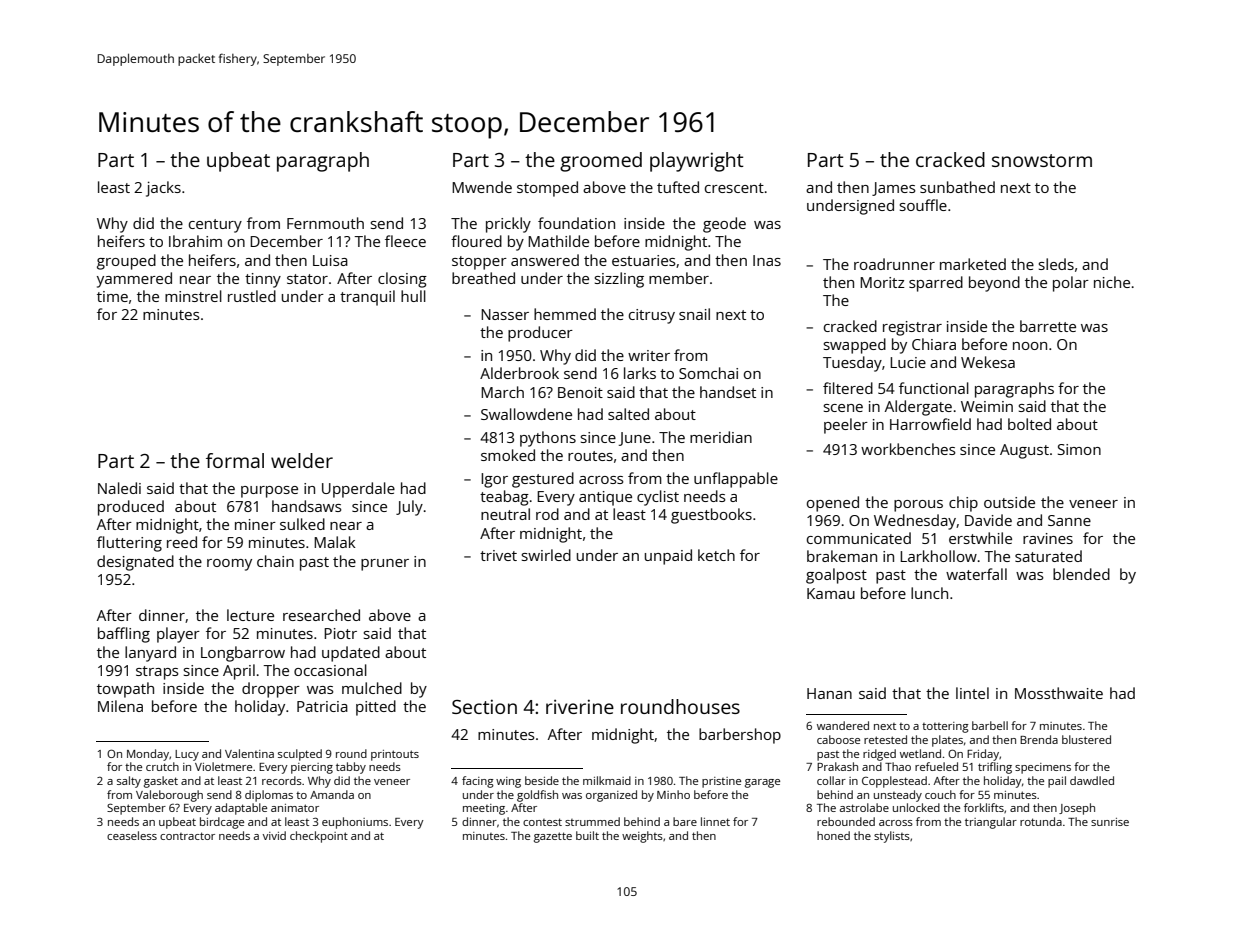 This page has height=952, width=1233. I want to click on jacks, so click(163, 189).
